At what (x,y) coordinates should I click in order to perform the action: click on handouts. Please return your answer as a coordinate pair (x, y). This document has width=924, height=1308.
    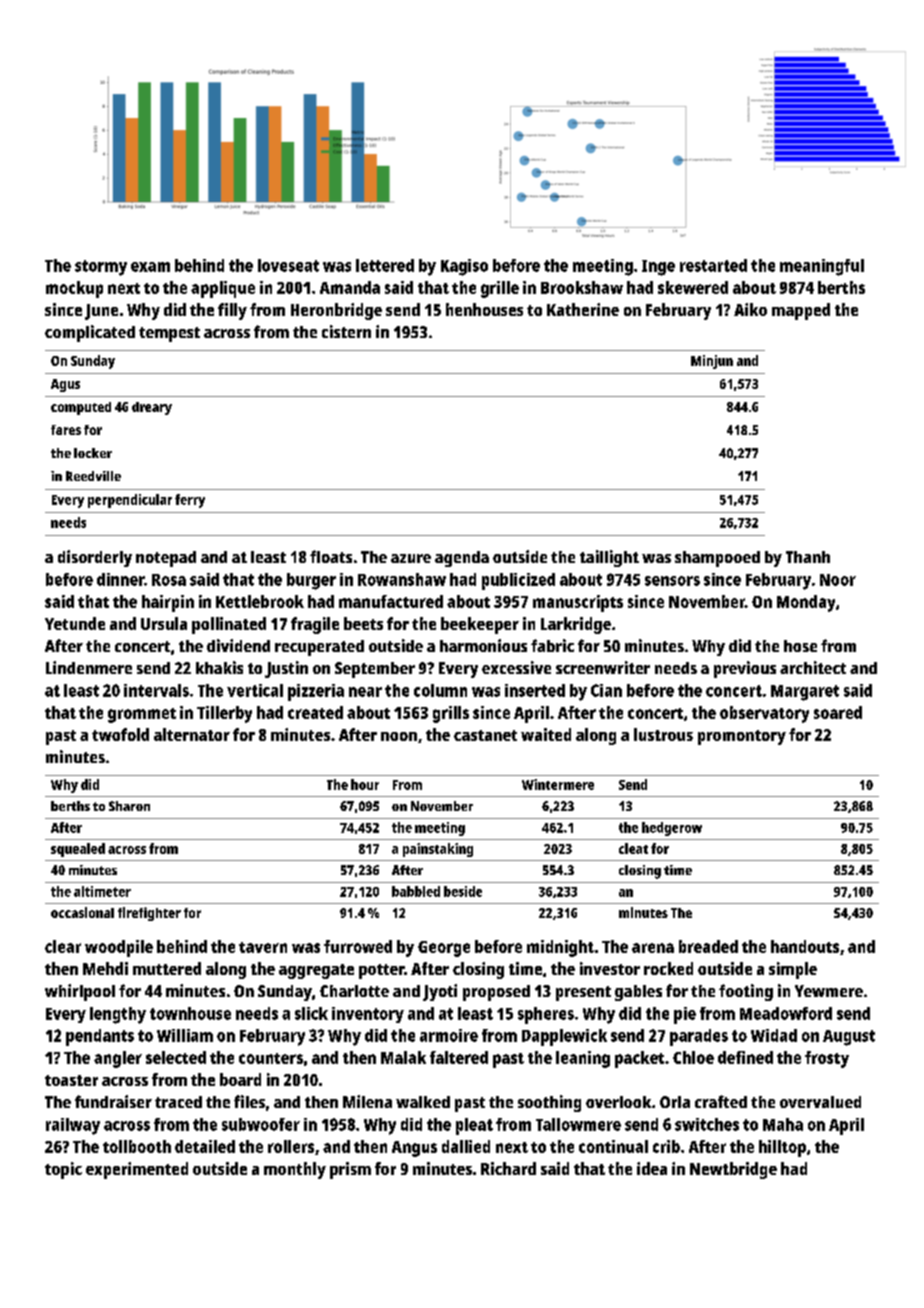
    Looking at the image, I should click on (805, 946).
